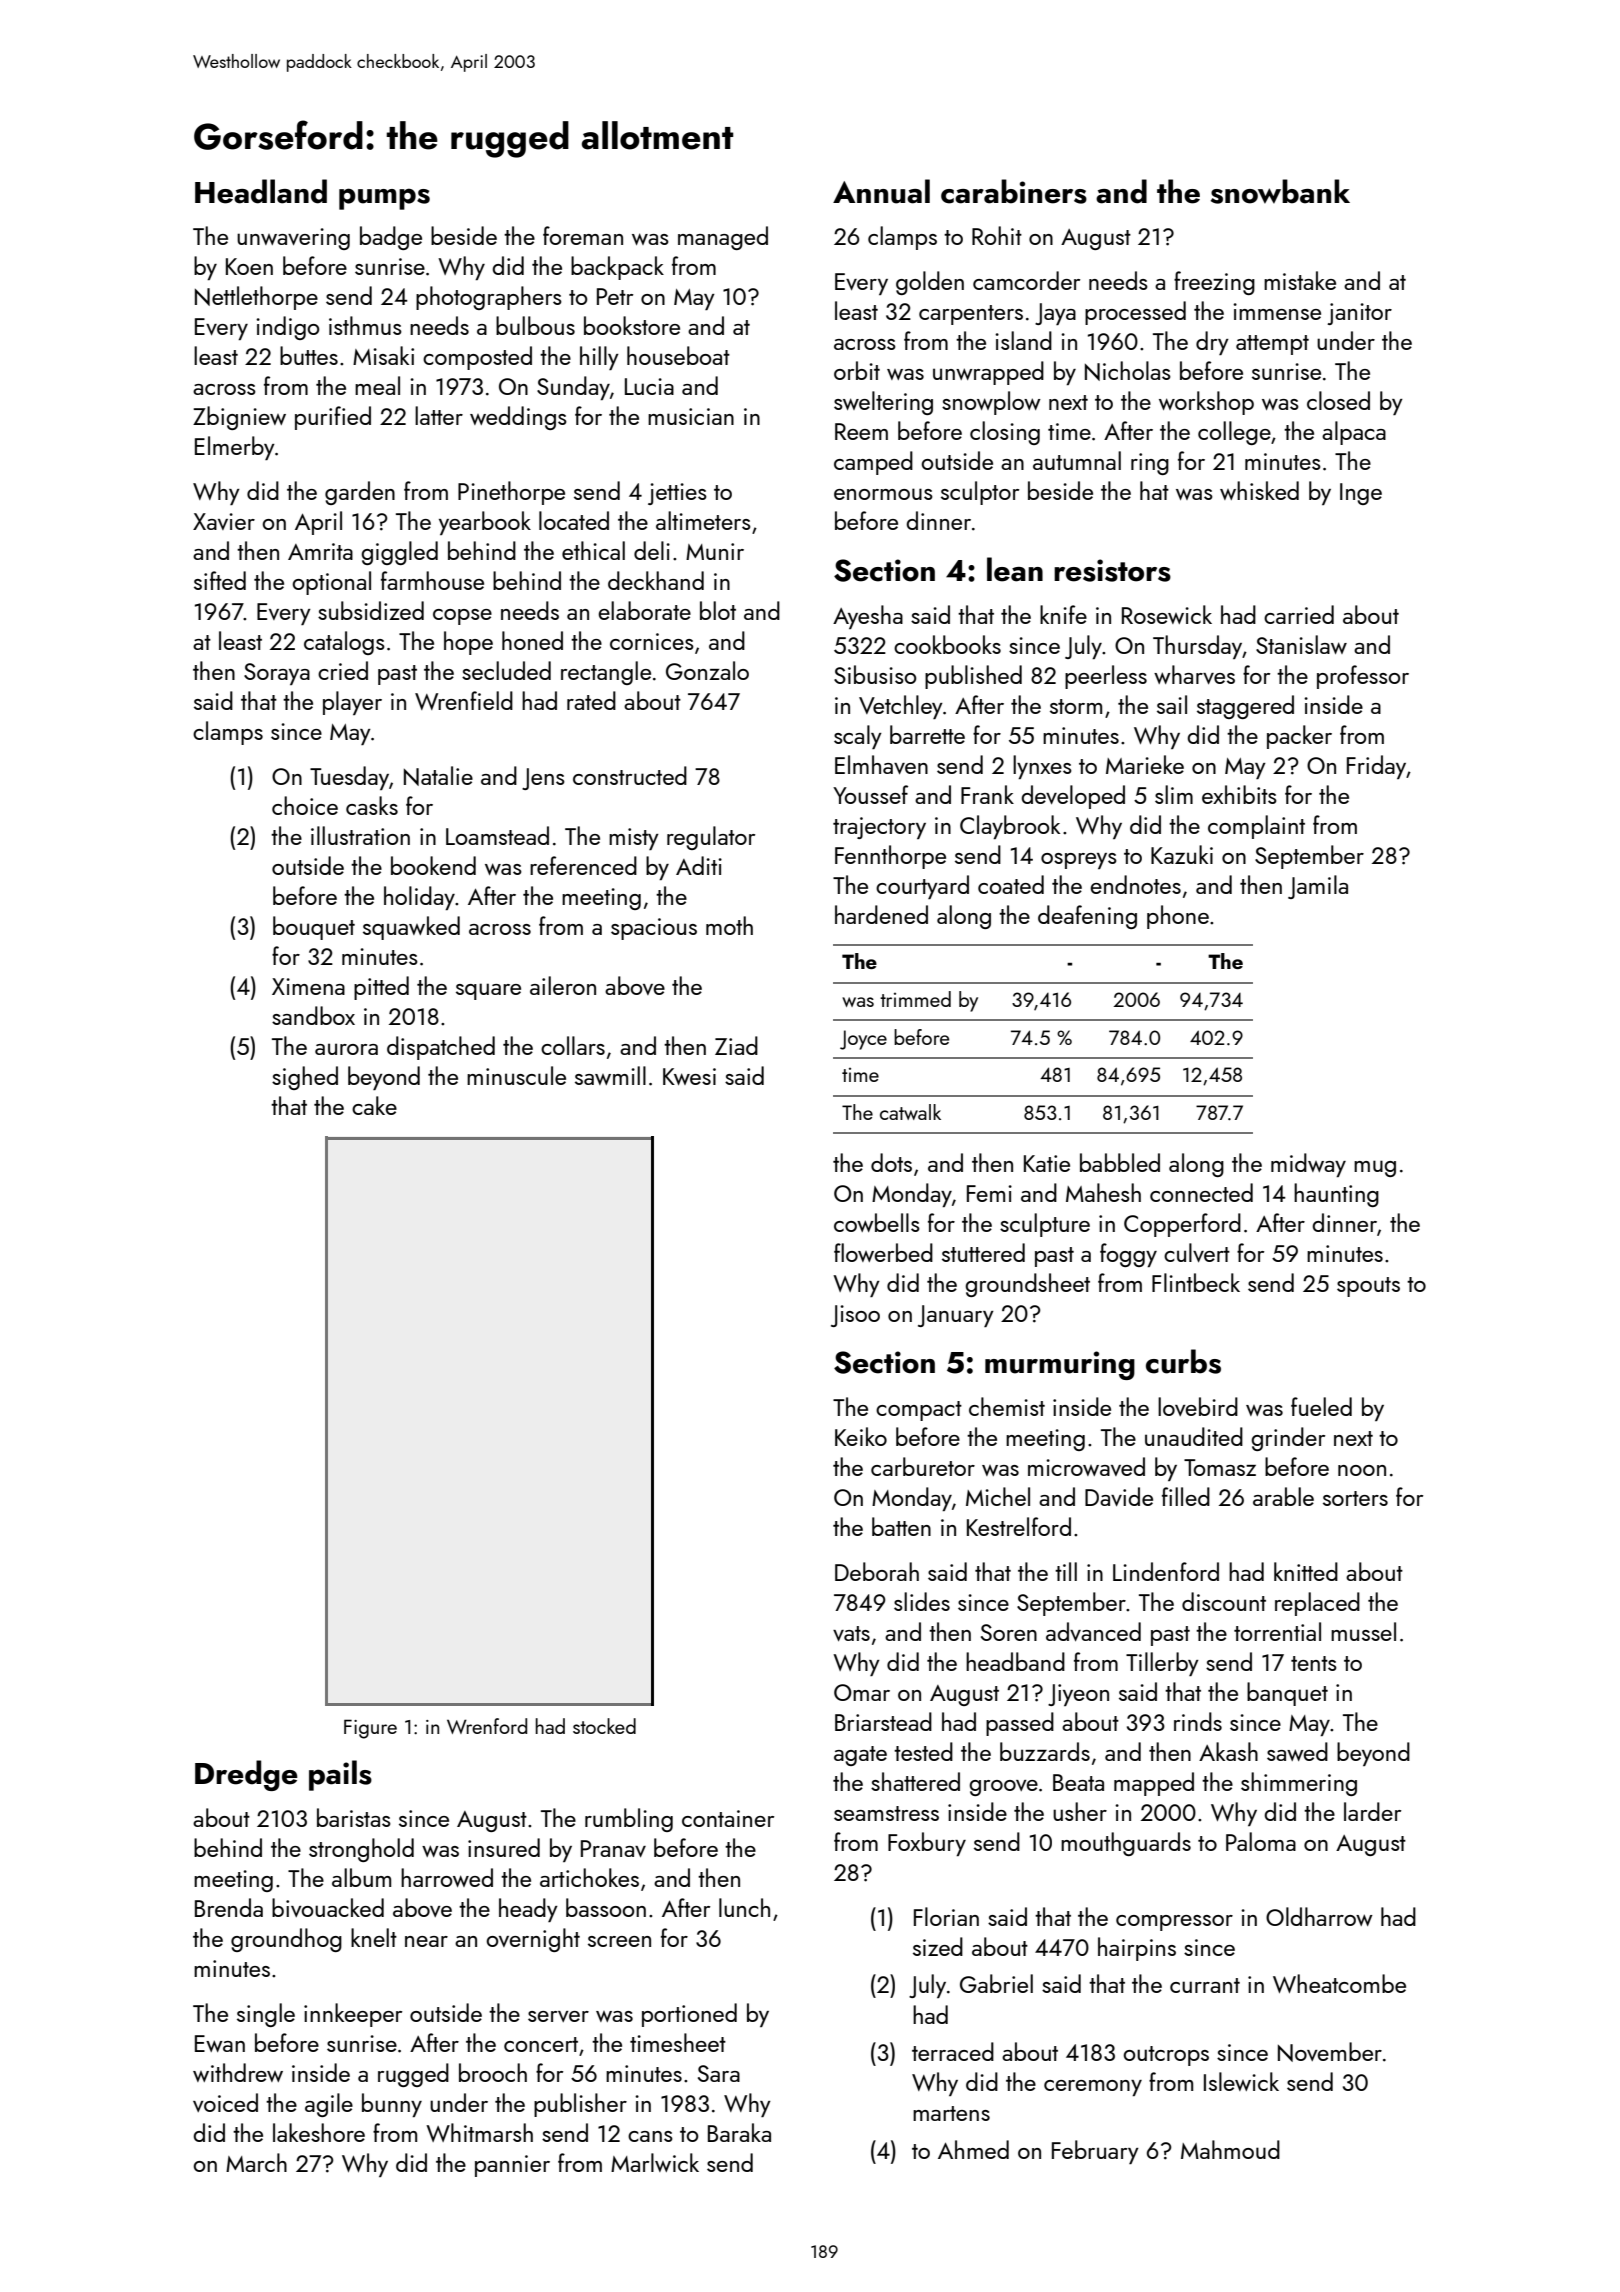 The image size is (1620, 2292). Describe the element at coordinates (360, 835) in the screenshot. I see `illustration` at that location.
